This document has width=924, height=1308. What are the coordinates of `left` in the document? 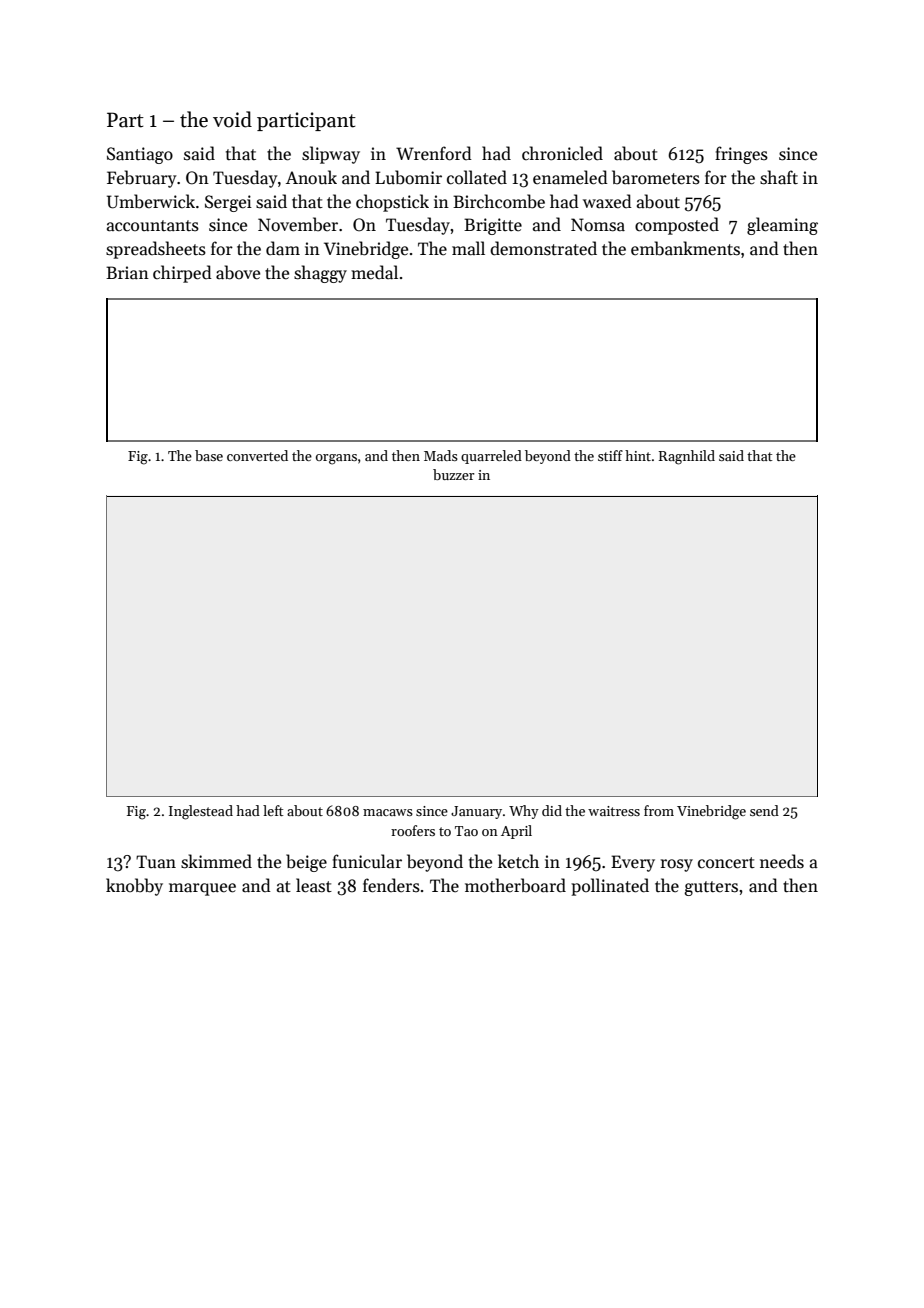 It's located at (273, 810).
